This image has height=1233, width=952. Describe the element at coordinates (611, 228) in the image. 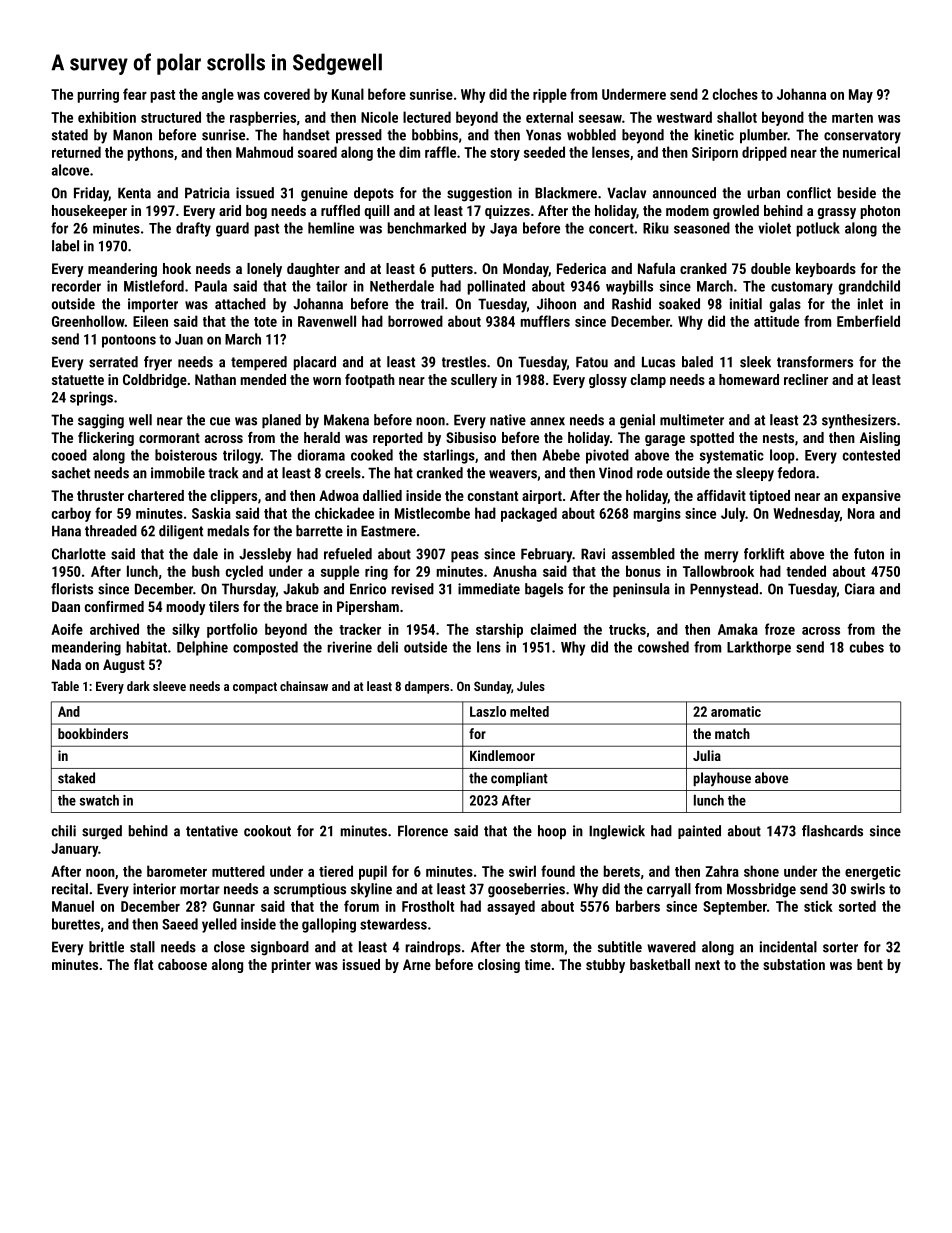

I see `concert` at that location.
